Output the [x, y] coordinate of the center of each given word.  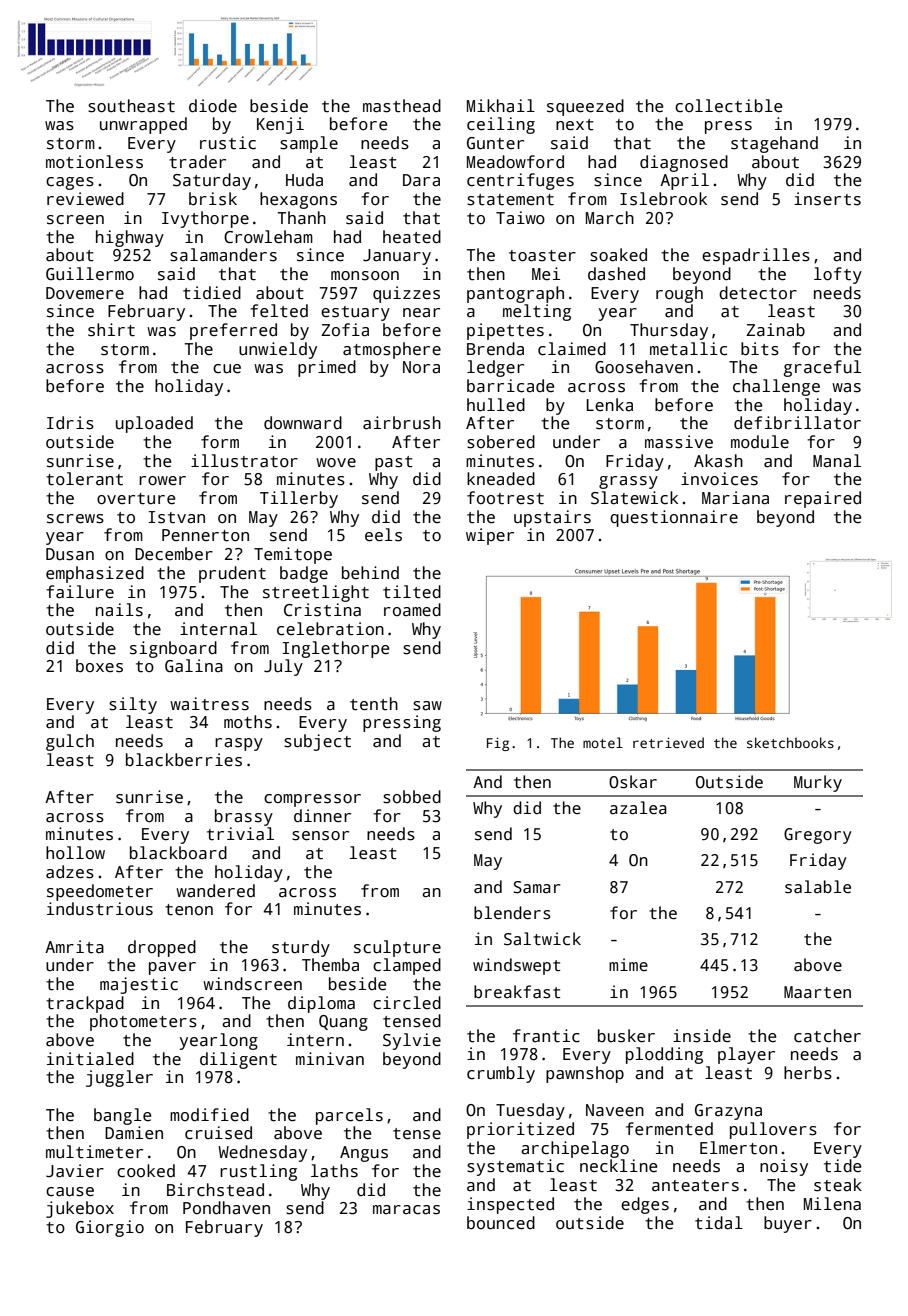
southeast [131, 106]
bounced [501, 1223]
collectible [728, 106]
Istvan [176, 517]
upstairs [552, 518]
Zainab [775, 330]
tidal [719, 1223]
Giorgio [110, 1228]
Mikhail [501, 106]
